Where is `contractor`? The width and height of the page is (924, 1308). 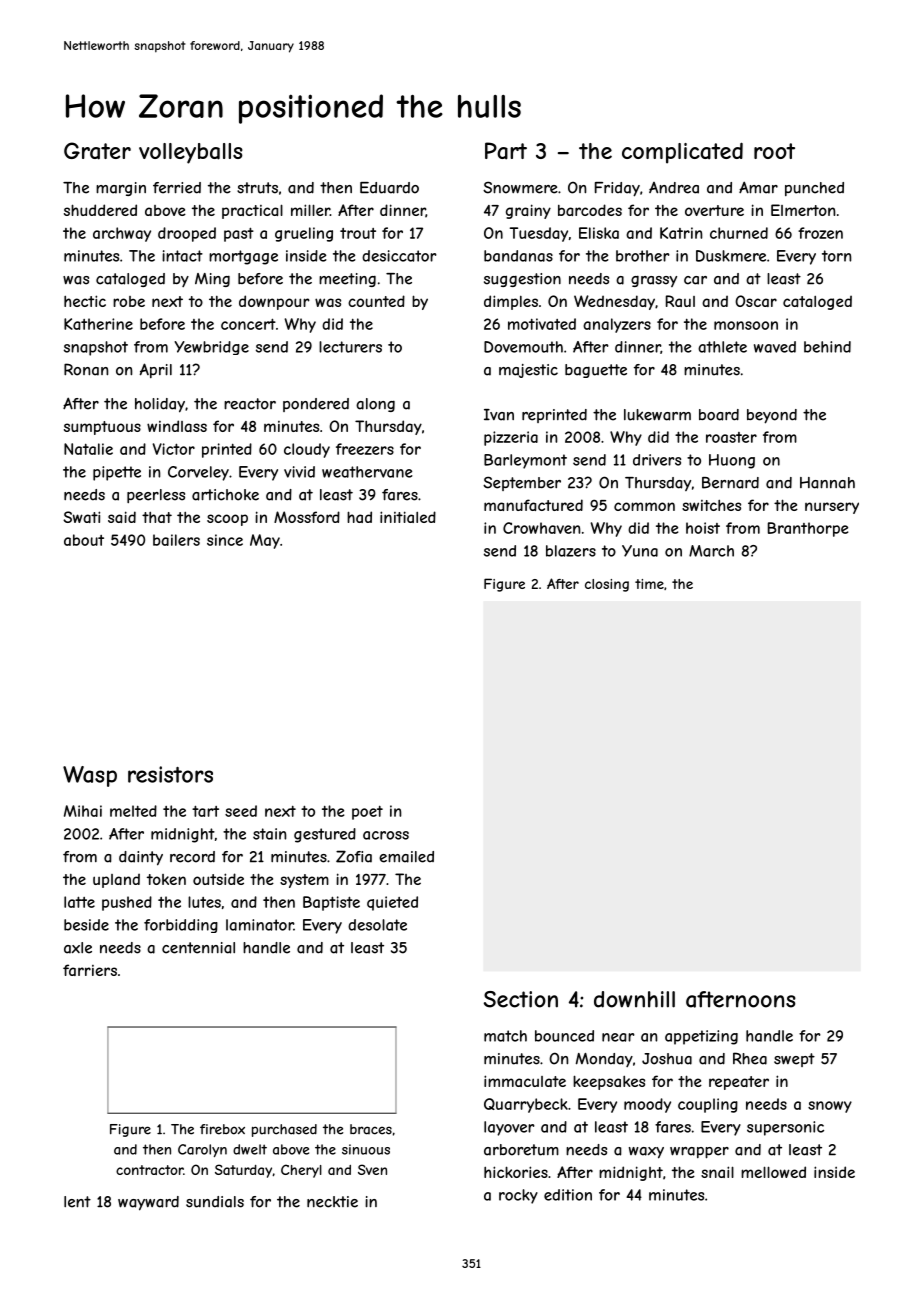
contractor is located at coordinates (149, 1170).
